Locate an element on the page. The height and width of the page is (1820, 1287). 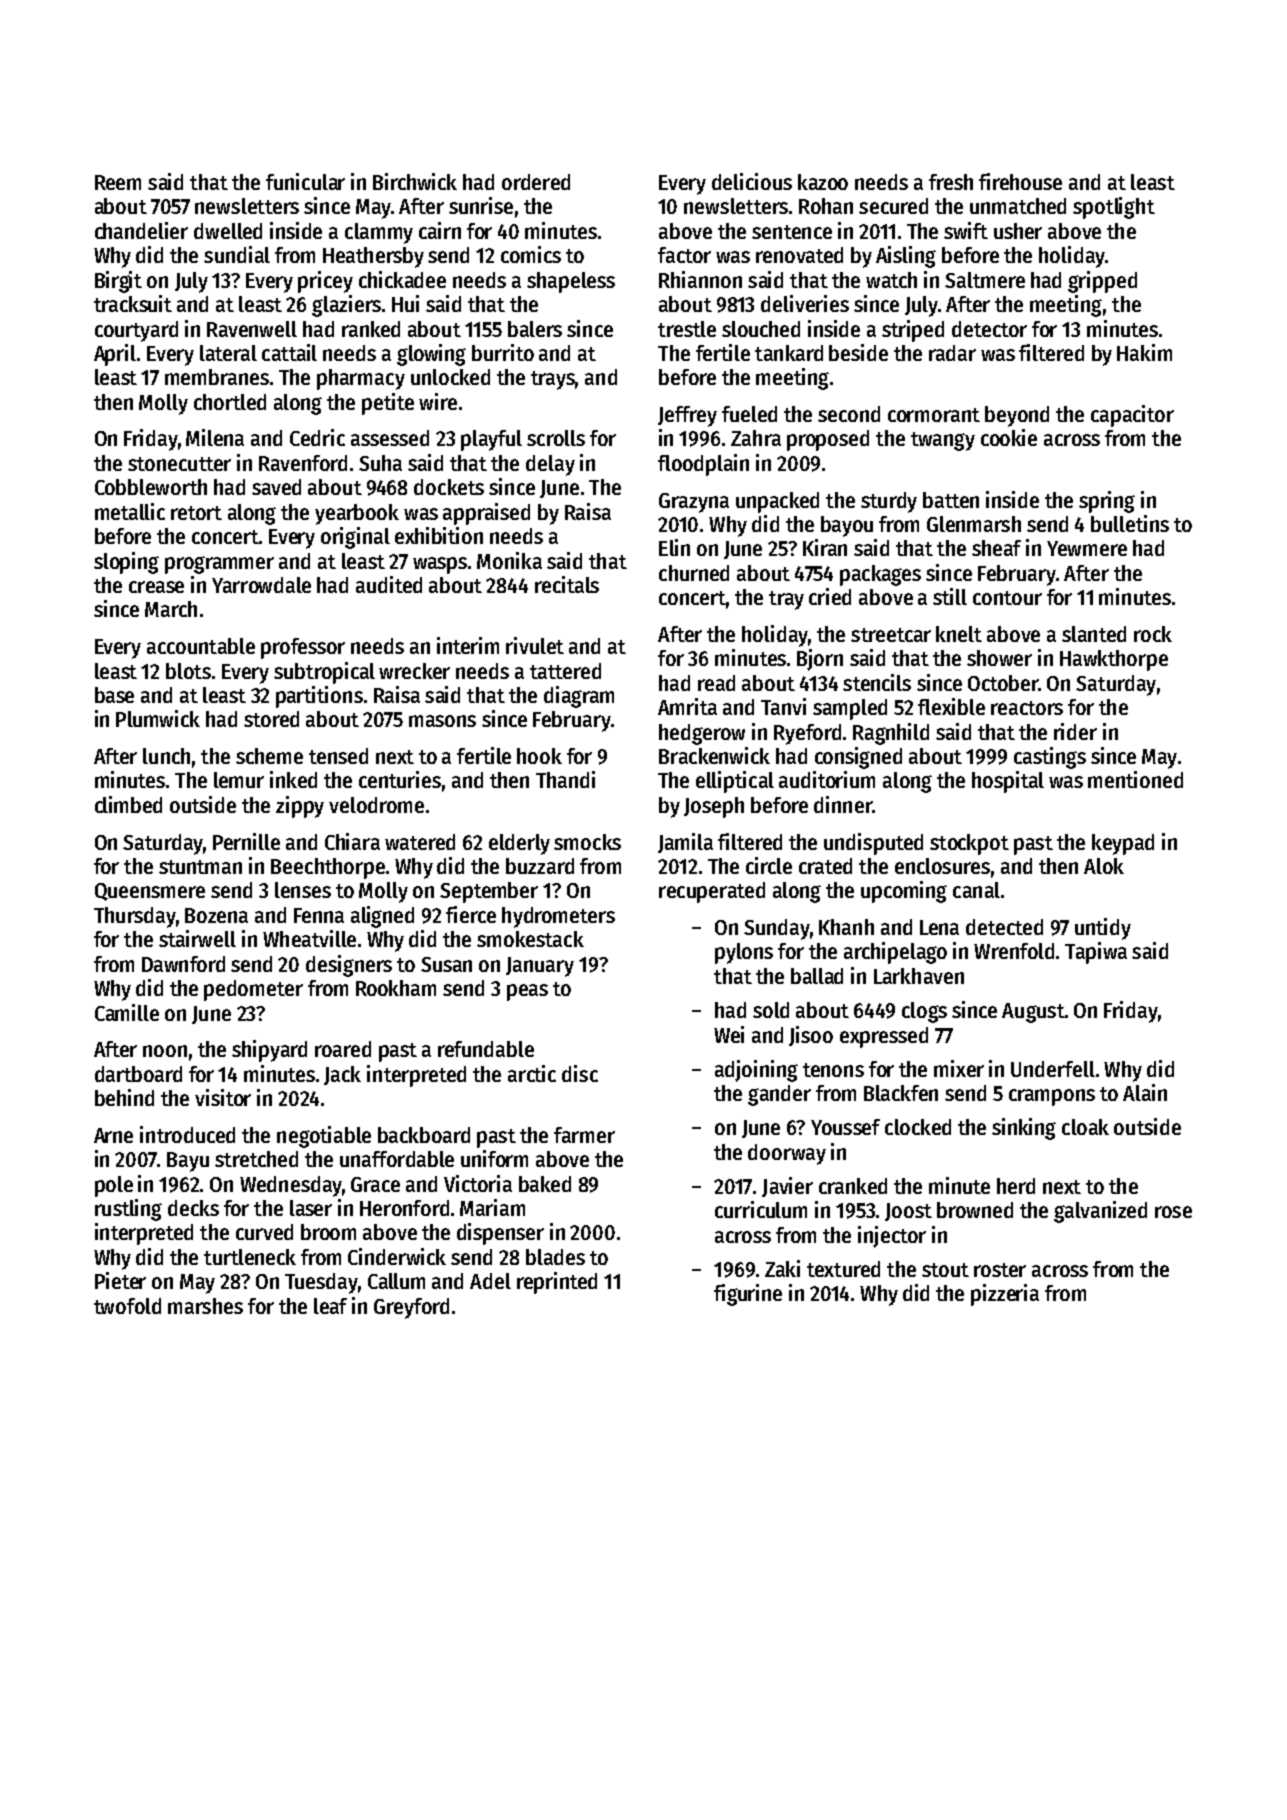
packages is located at coordinates (880, 575).
